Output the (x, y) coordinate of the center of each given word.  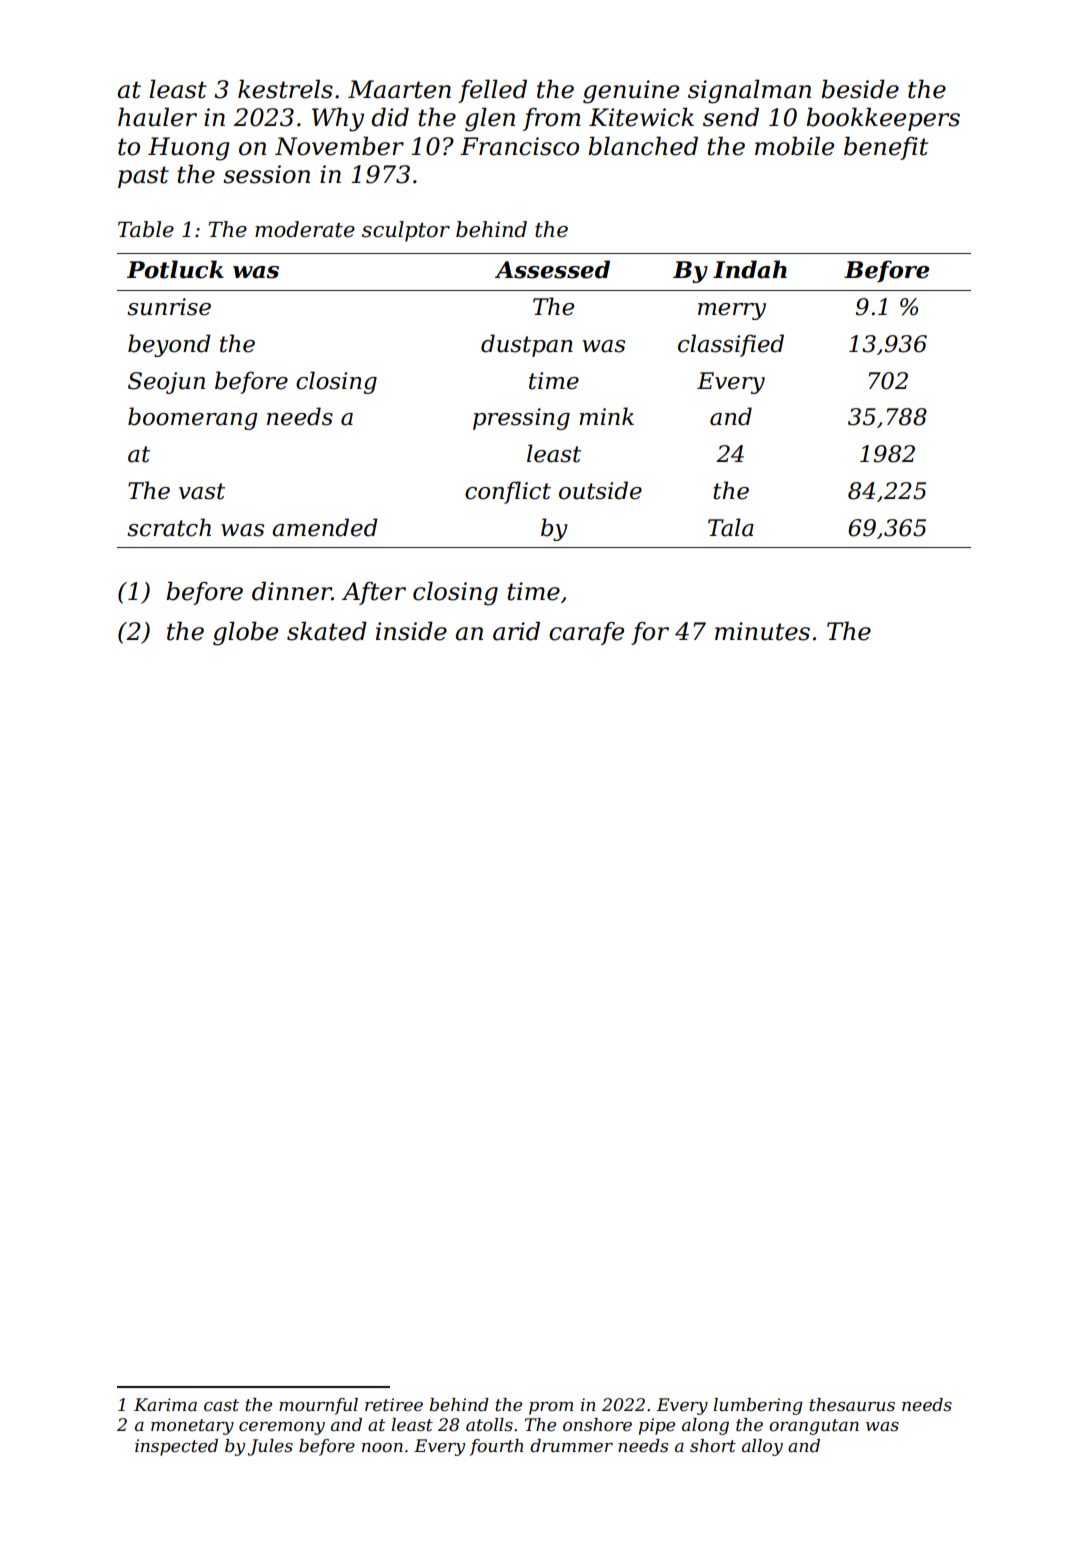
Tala (731, 527)
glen (490, 119)
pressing (521, 419)
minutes (762, 631)
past (143, 177)
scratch (169, 527)
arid (516, 631)
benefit (886, 148)
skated (327, 631)
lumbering (758, 1406)
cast (221, 1405)
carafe (586, 633)
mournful (318, 1406)
